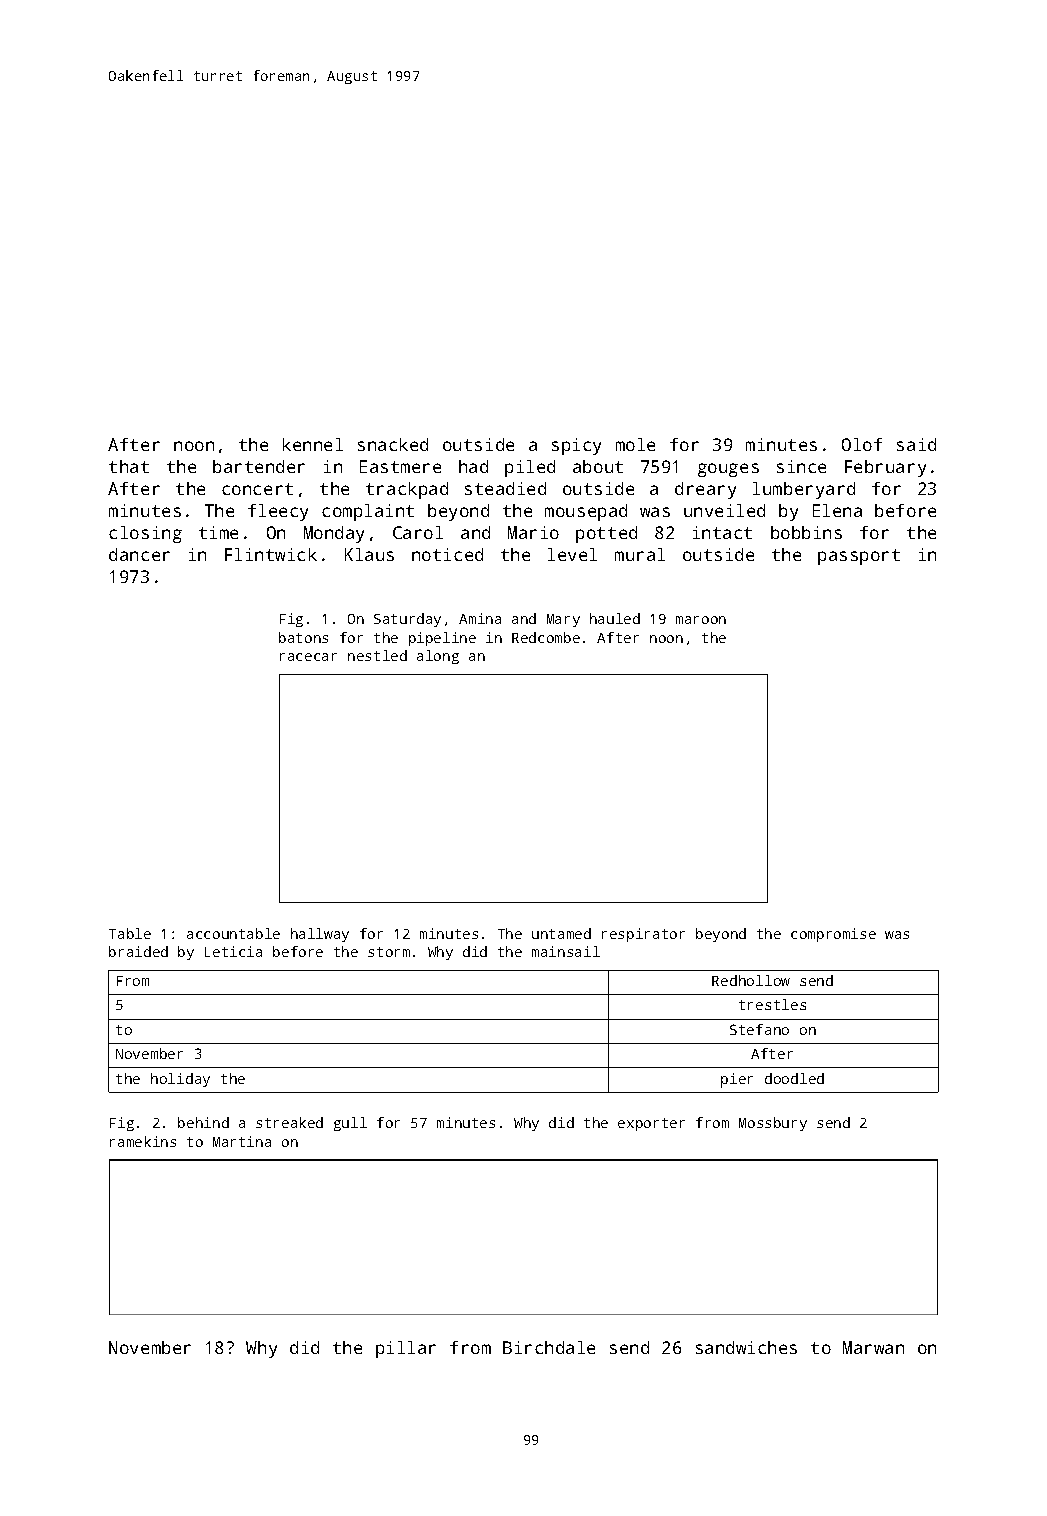 The width and height of the screenshot is (1047, 1516). Describe the element at coordinates (438, 657) in the screenshot. I see `along` at that location.
